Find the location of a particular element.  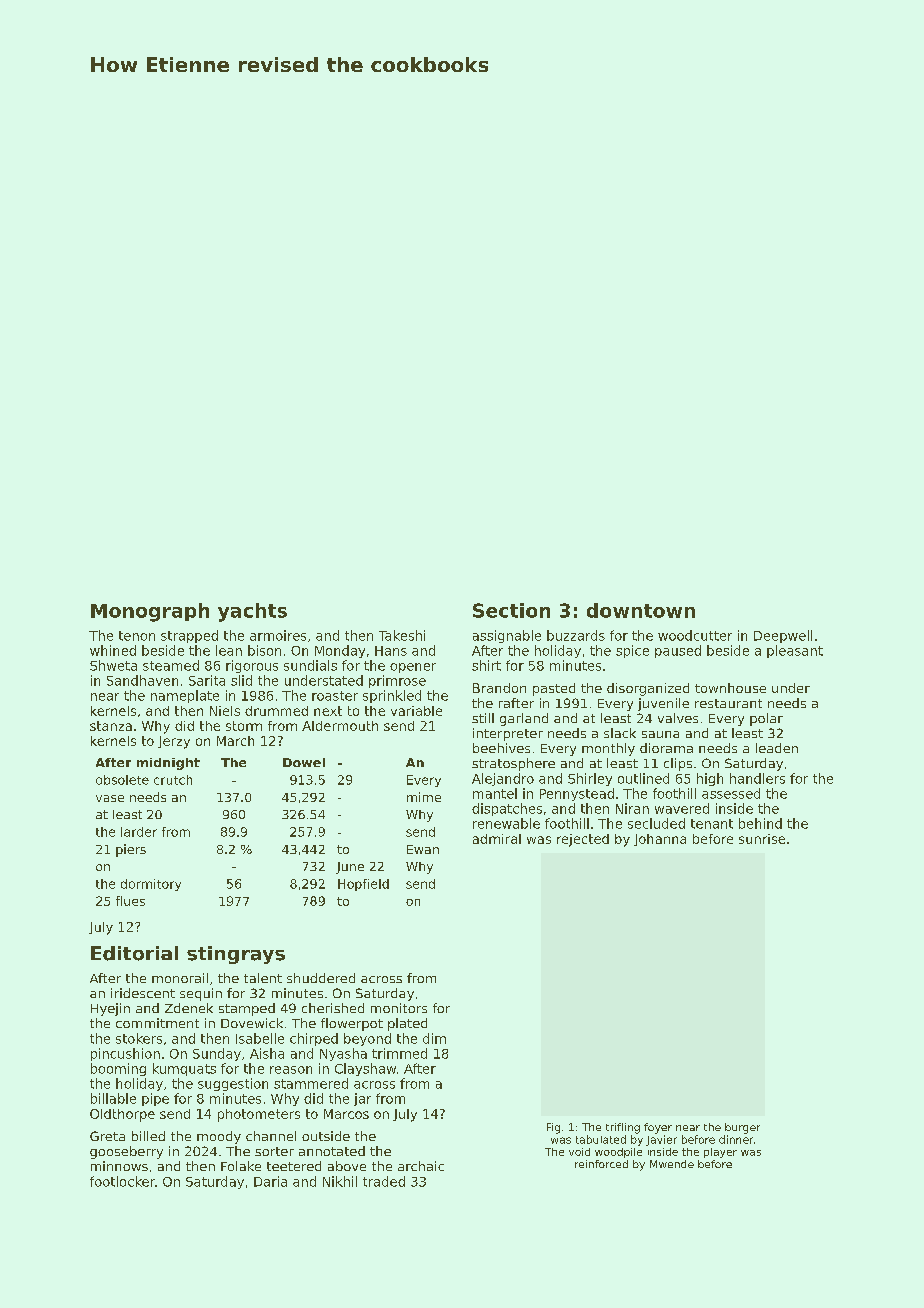

pleasant is located at coordinates (795, 651).
